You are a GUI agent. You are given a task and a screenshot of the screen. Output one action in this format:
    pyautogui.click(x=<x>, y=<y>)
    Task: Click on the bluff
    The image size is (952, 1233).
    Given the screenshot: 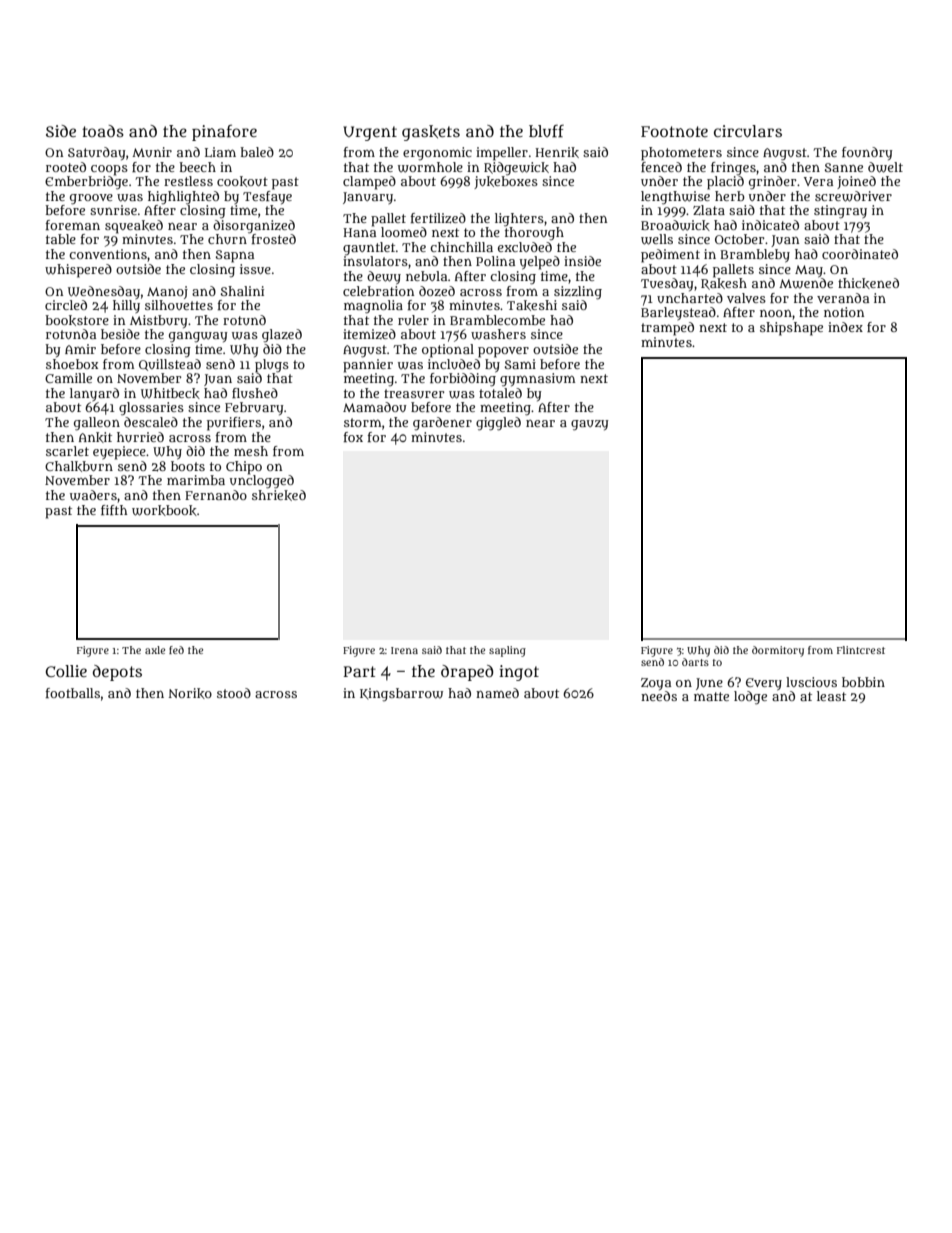 What is the action you would take?
    pyautogui.click(x=546, y=131)
